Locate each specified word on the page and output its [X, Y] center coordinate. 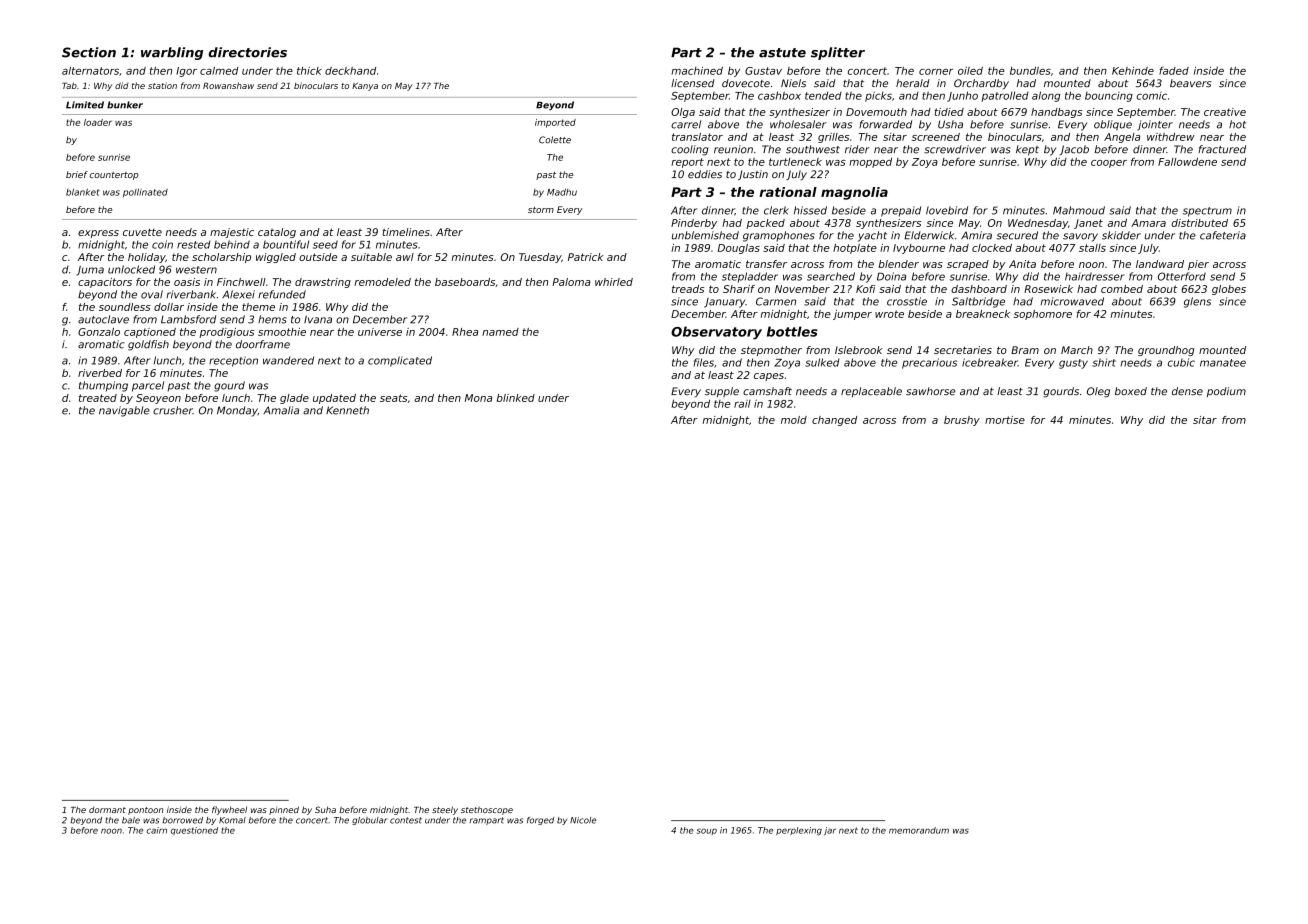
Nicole [583, 820]
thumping [103, 386]
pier [1198, 265]
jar [830, 831]
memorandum [919, 830]
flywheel [229, 810]
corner [936, 72]
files [704, 362]
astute [782, 53]
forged [540, 821]
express [98, 234]
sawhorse [931, 391]
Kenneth [347, 410]
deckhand [350, 71]
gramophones [778, 236]
